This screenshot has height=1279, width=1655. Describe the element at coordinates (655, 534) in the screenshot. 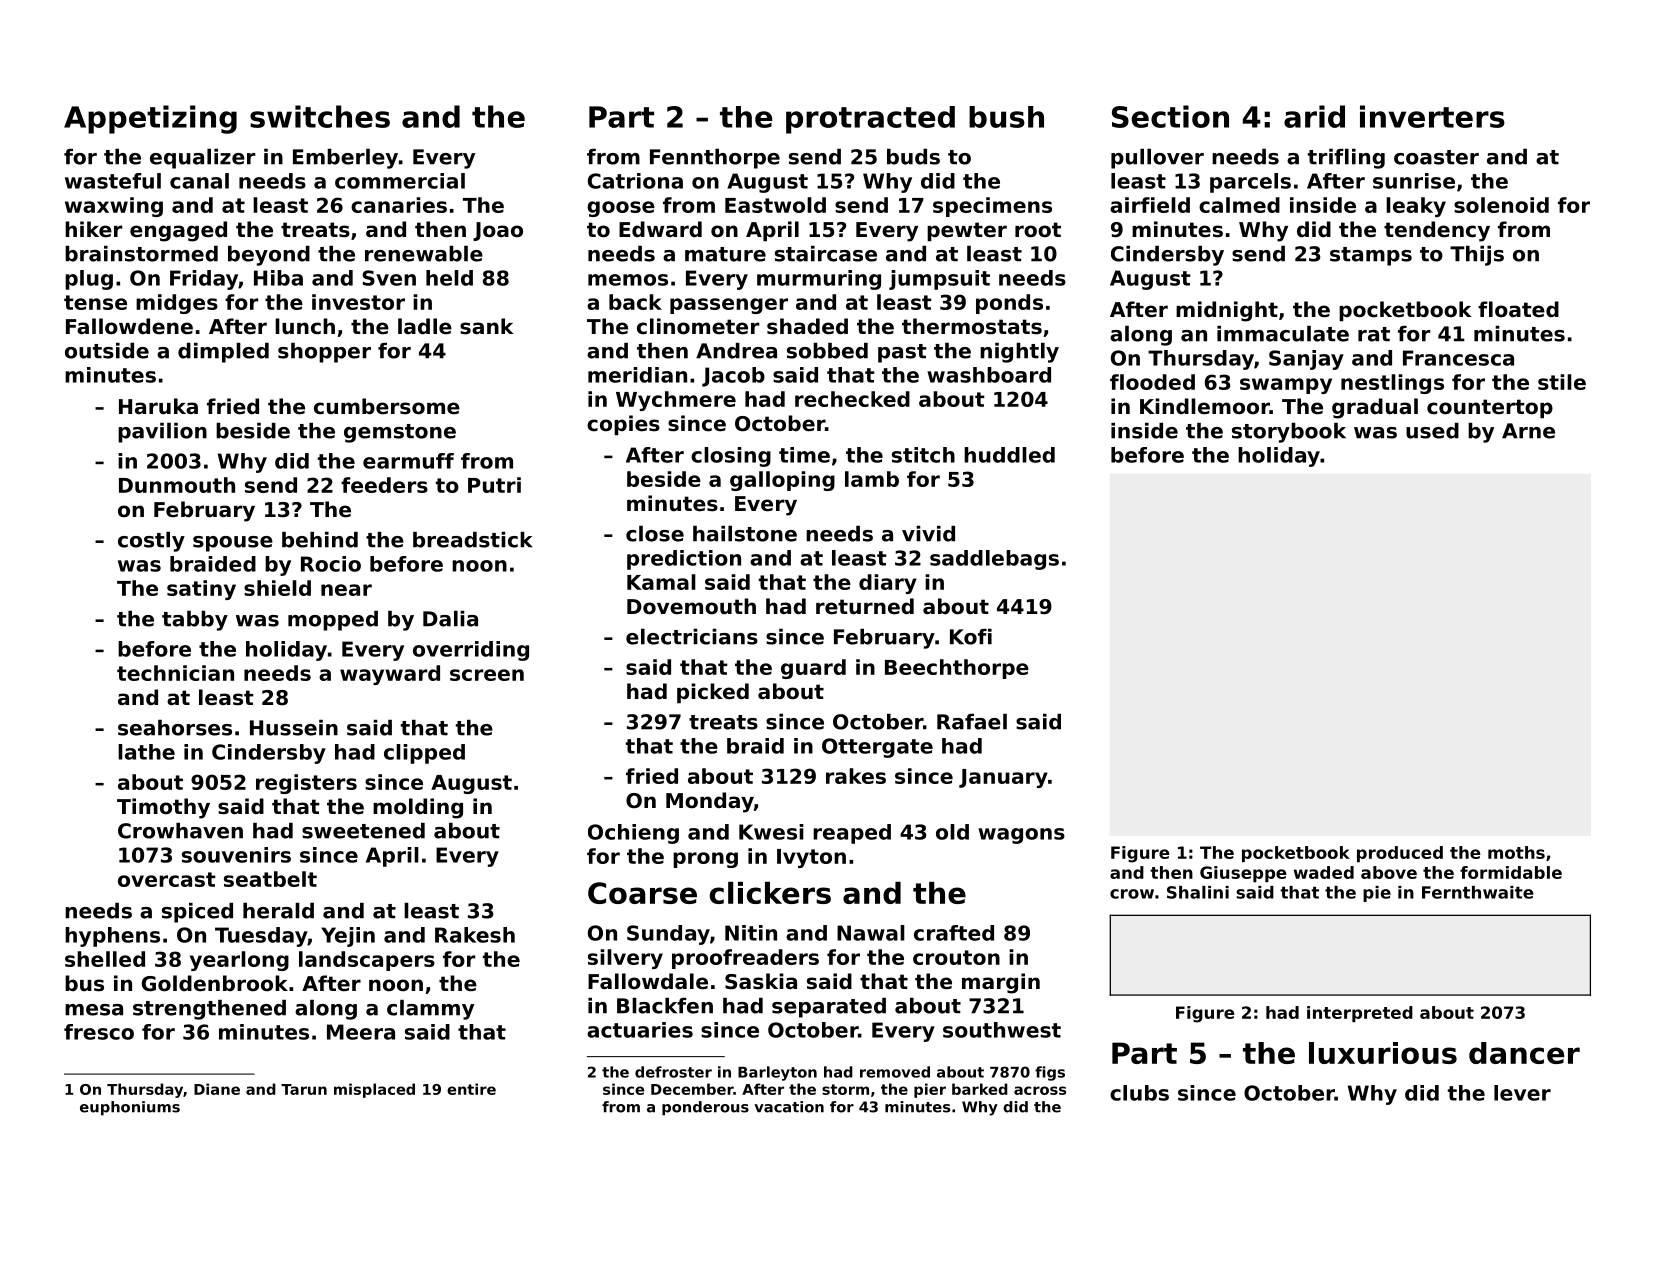

I see `close` at that location.
